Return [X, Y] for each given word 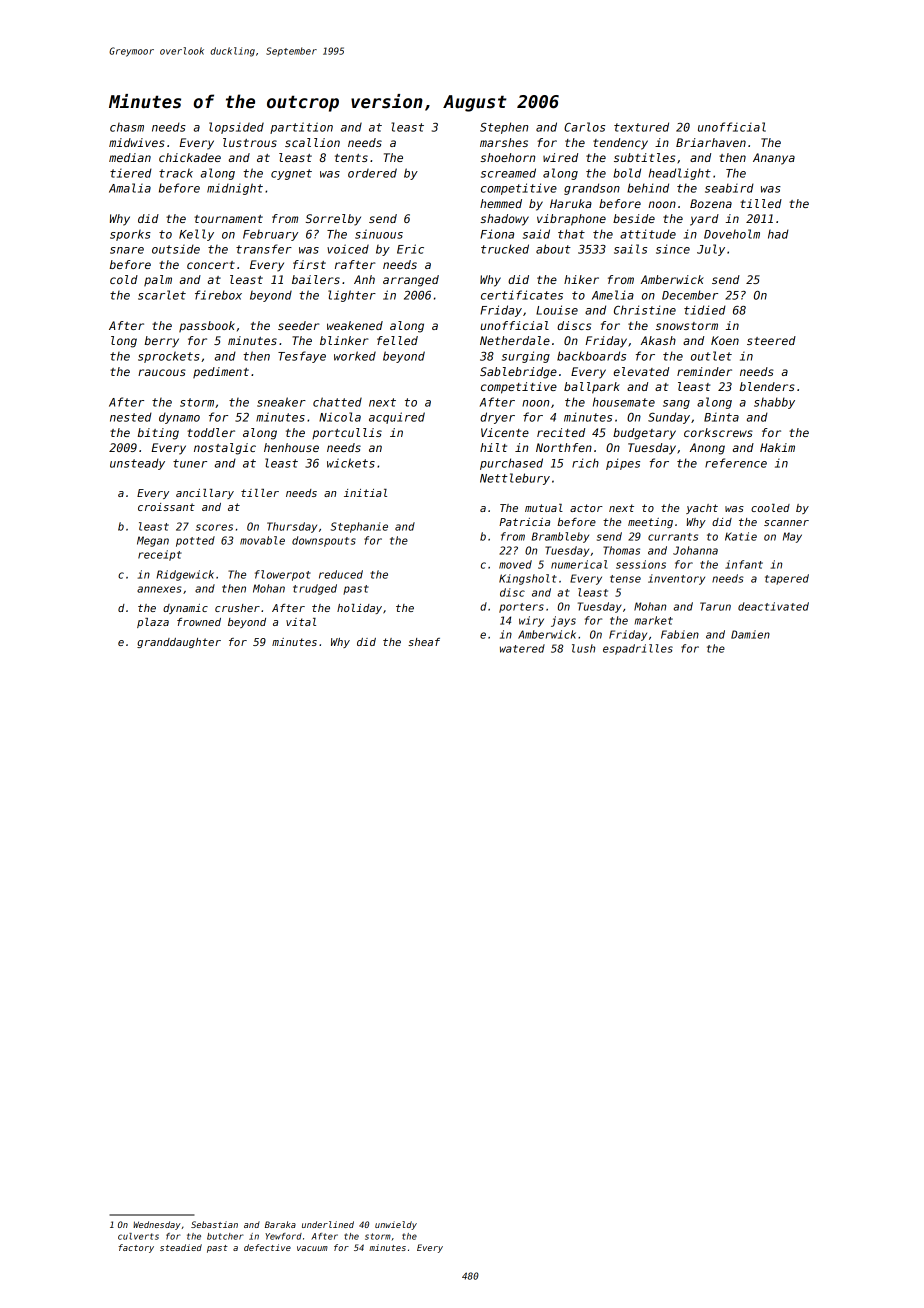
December [690, 295]
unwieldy [396, 1225]
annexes [159, 589]
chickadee [190, 157]
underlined [328, 1224]
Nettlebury [515, 479]
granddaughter [179, 643]
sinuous [379, 234]
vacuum [312, 1248]
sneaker [281, 402]
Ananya [774, 159]
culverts [138, 1236]
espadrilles [638, 649]
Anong [707, 449]
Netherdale [515, 340]
